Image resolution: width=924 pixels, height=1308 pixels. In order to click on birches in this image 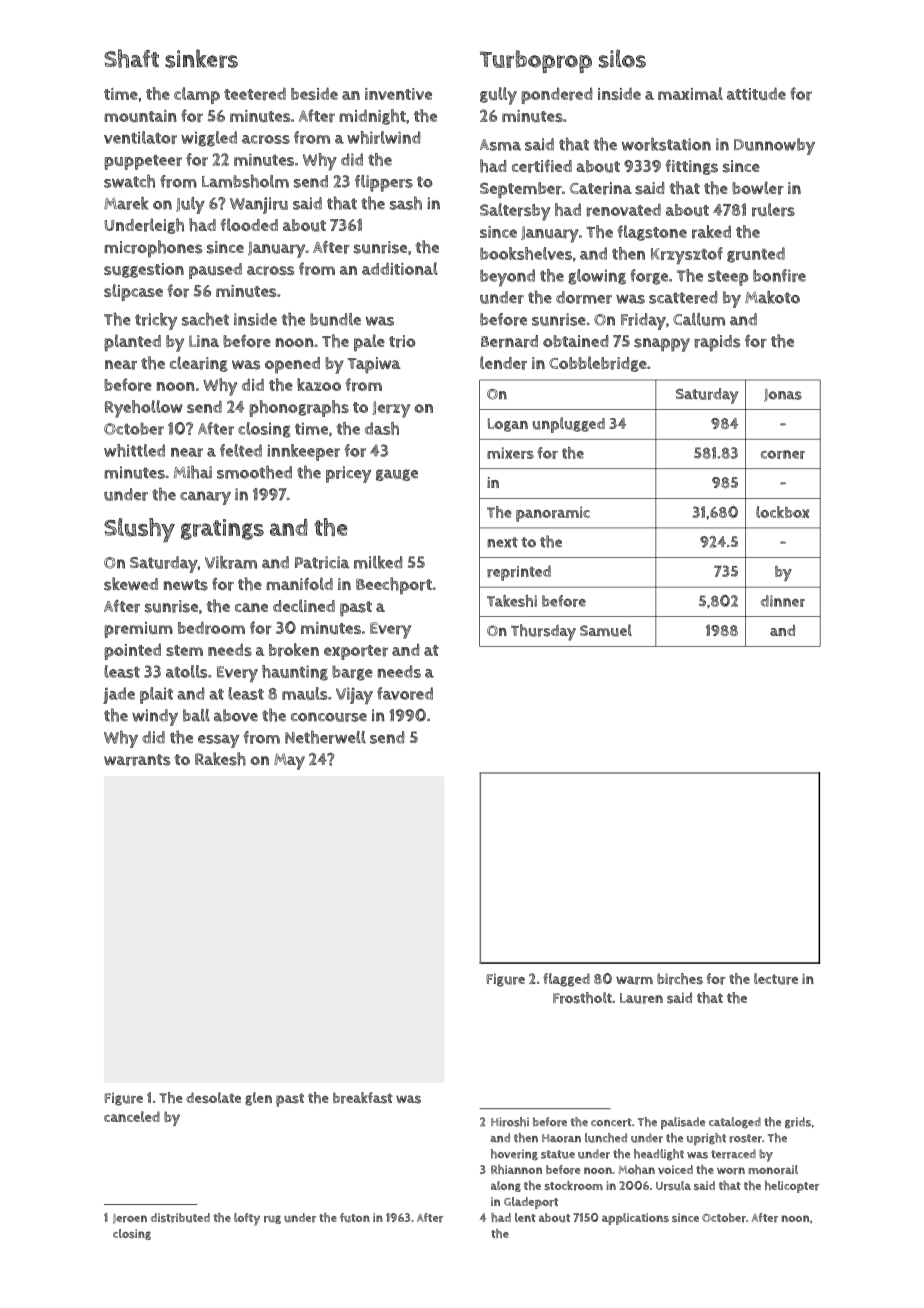, I will do `click(680, 979)`.
